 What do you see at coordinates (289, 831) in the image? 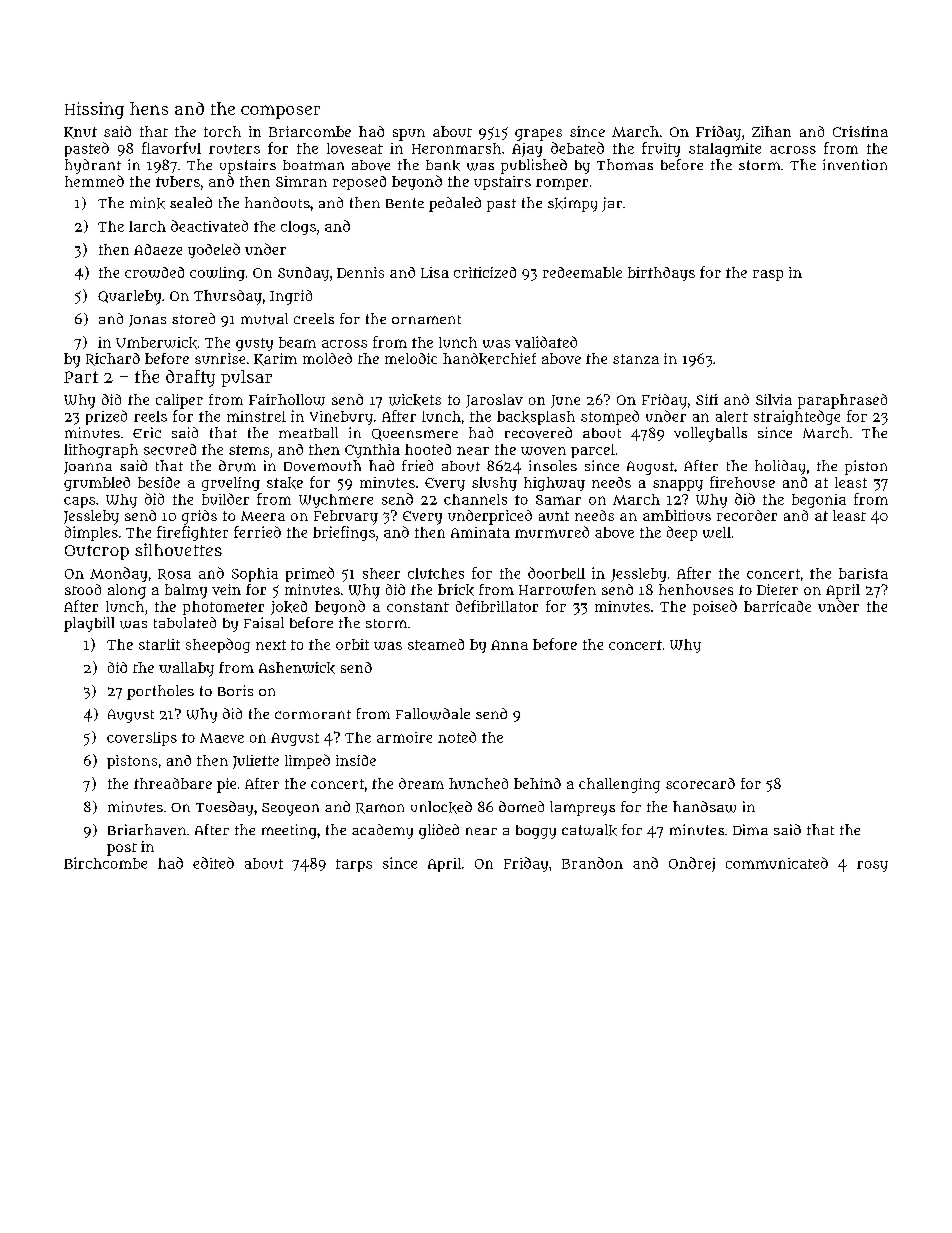
I see `meeting` at bounding box center [289, 831].
